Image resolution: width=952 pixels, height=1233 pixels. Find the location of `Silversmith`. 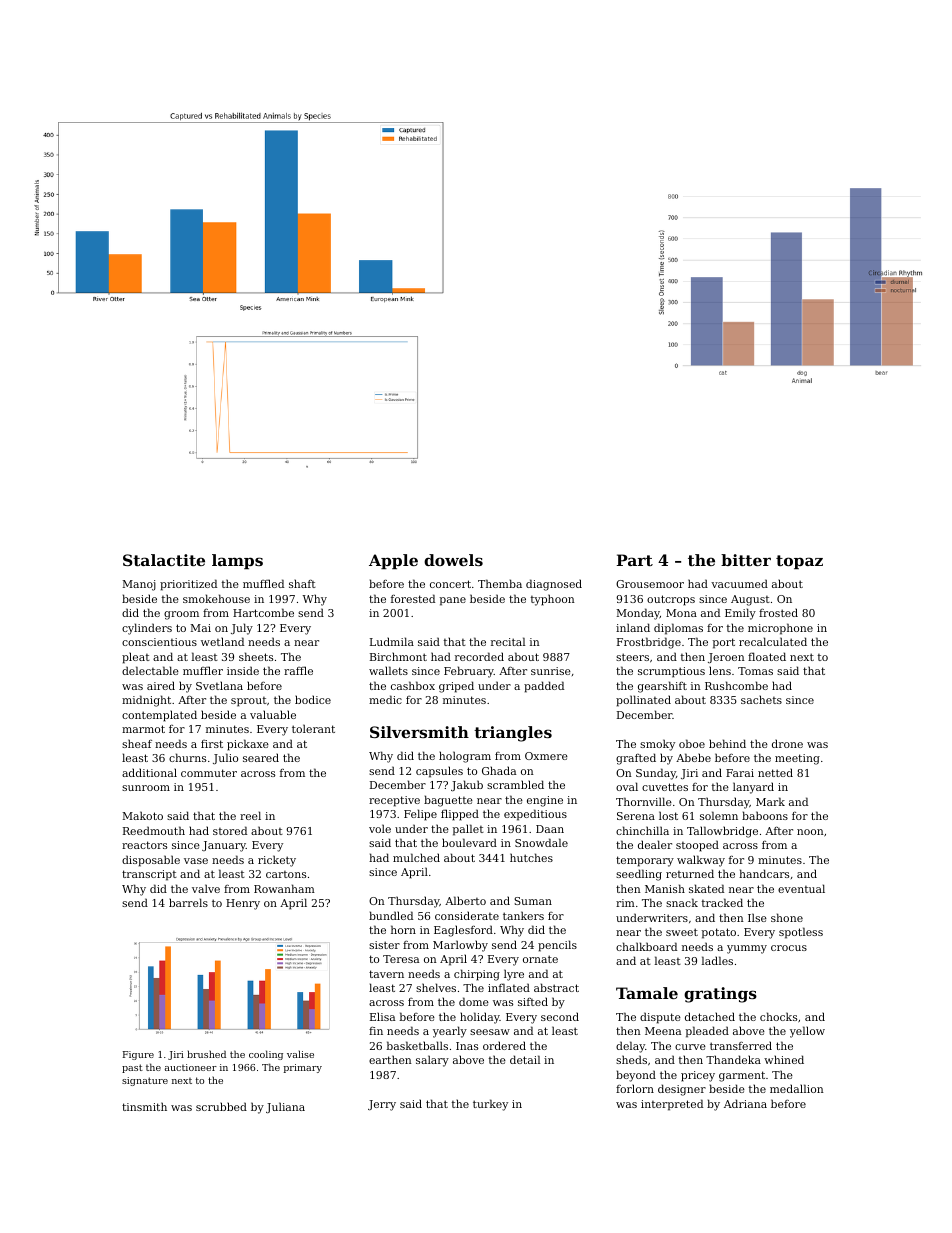

Silversmith is located at coordinates (419, 732).
